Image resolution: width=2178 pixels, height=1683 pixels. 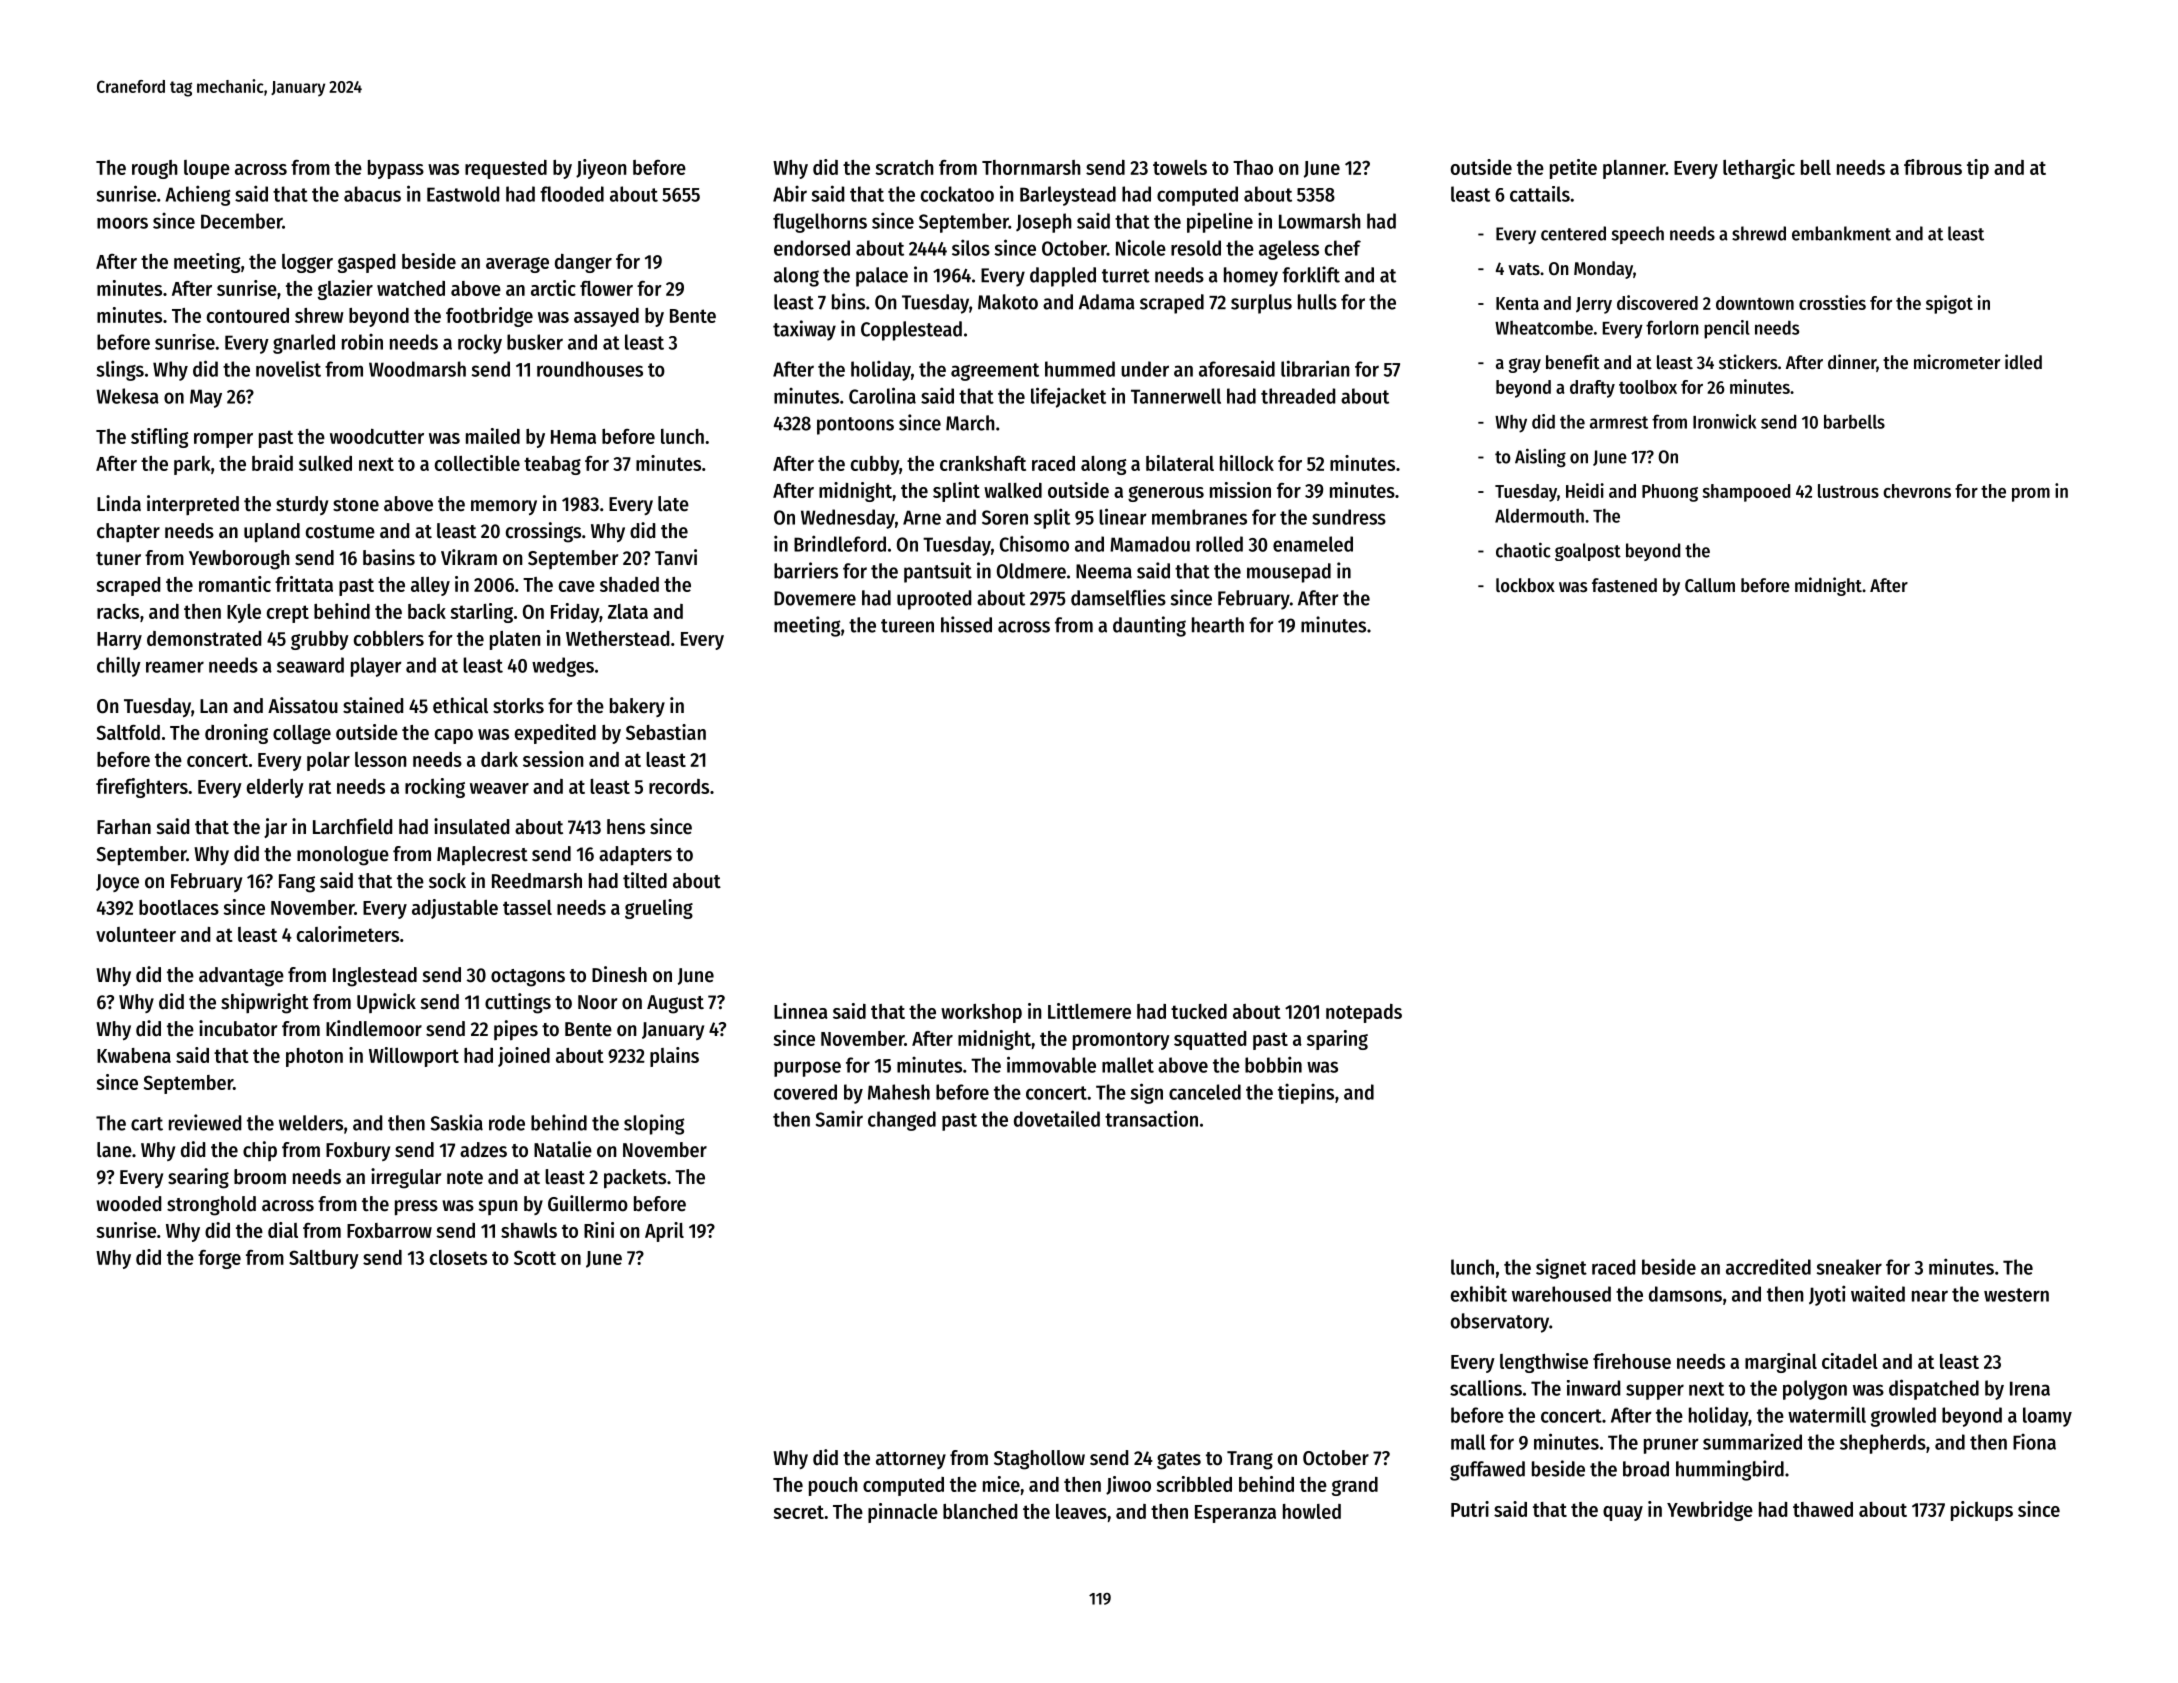 What do you see at coordinates (2016, 1295) in the screenshot?
I see `western` at bounding box center [2016, 1295].
